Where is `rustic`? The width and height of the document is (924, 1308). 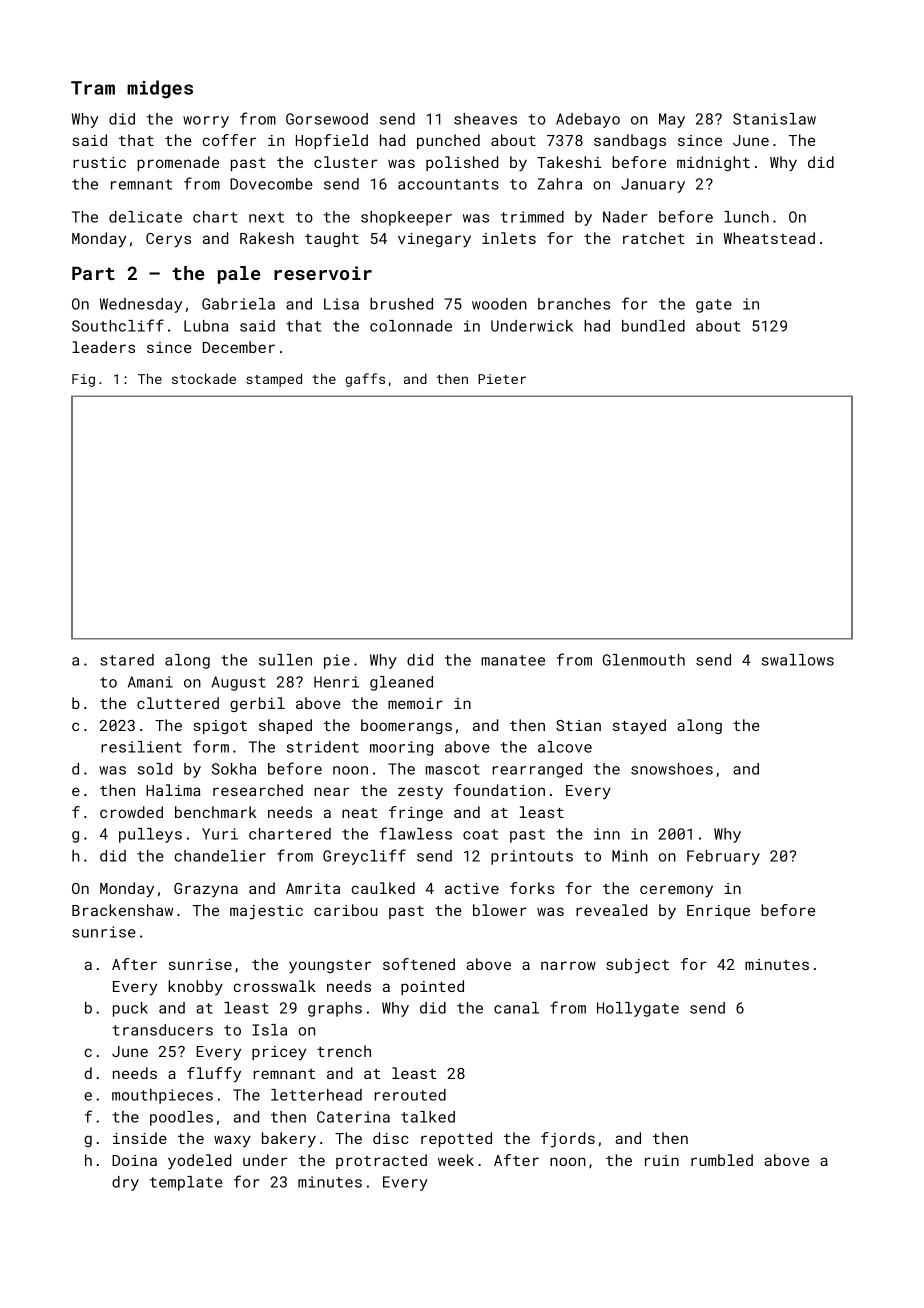 rustic is located at coordinates (99, 162).
